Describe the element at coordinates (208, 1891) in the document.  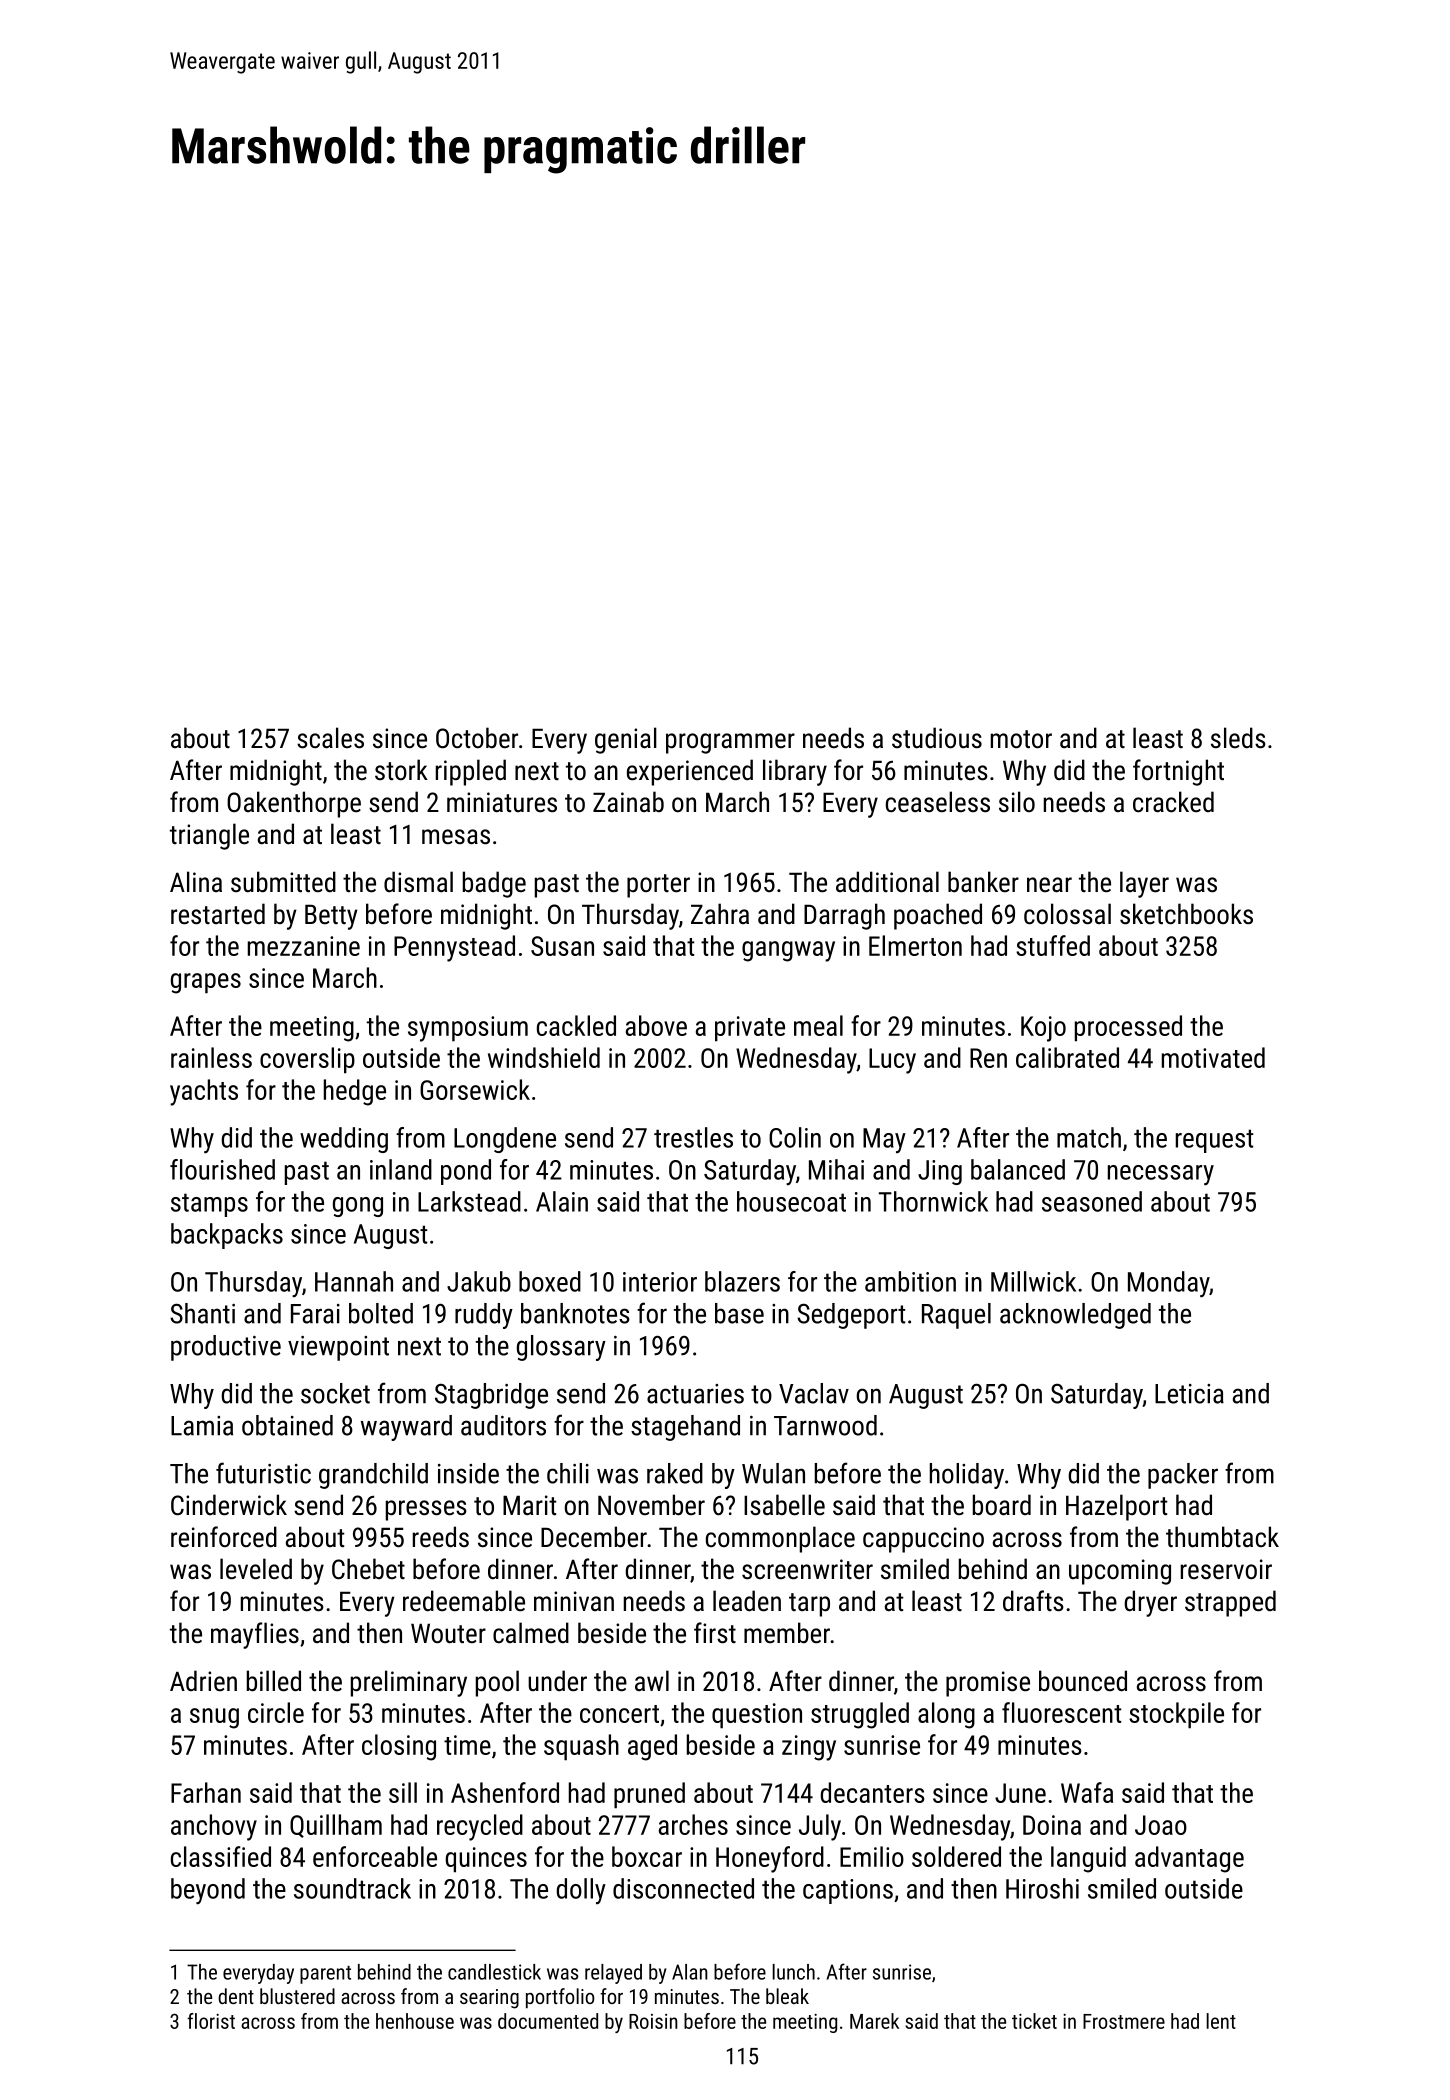
I see `beyond` at that location.
